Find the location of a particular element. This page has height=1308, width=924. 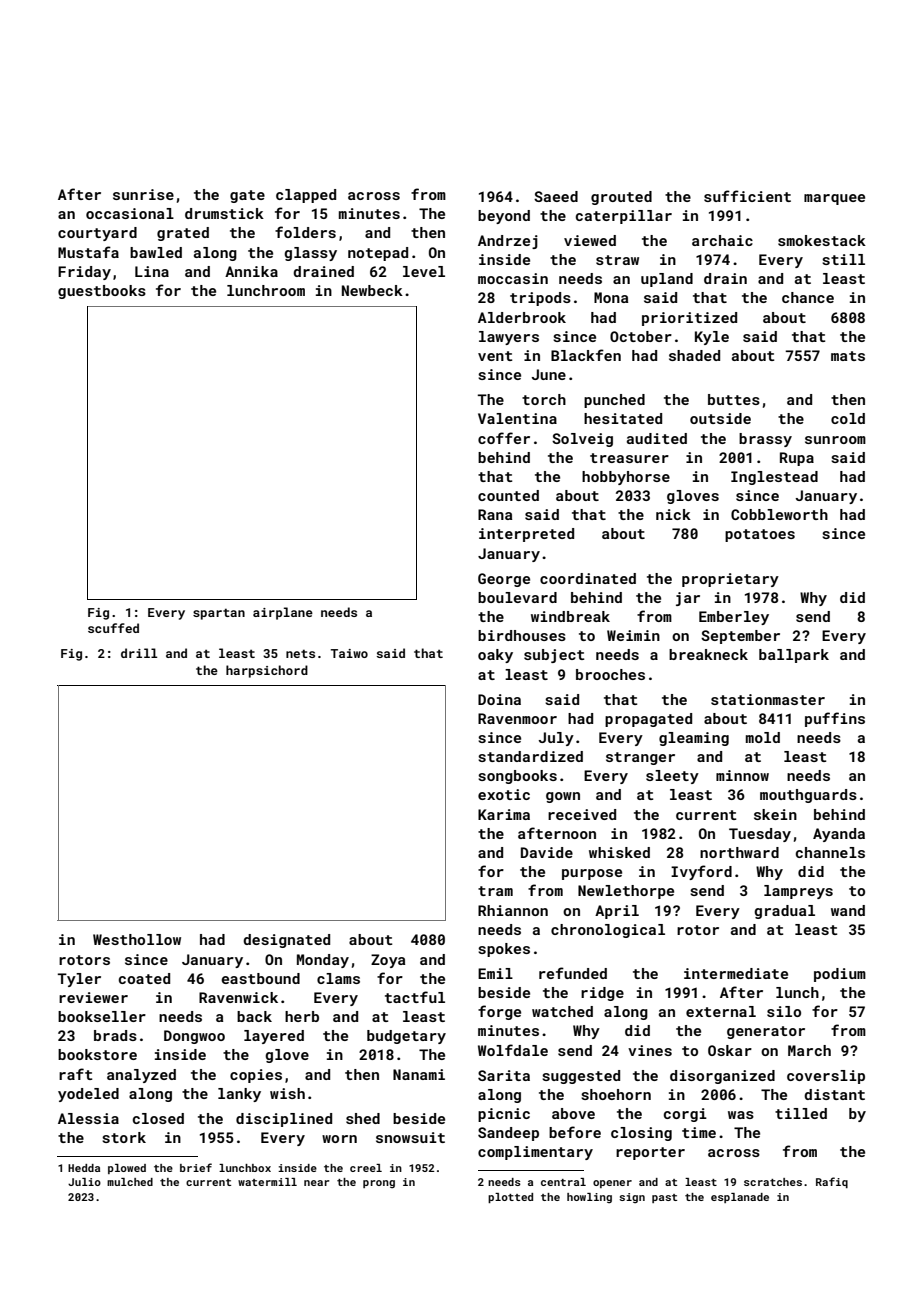

northward is located at coordinates (739, 852).
